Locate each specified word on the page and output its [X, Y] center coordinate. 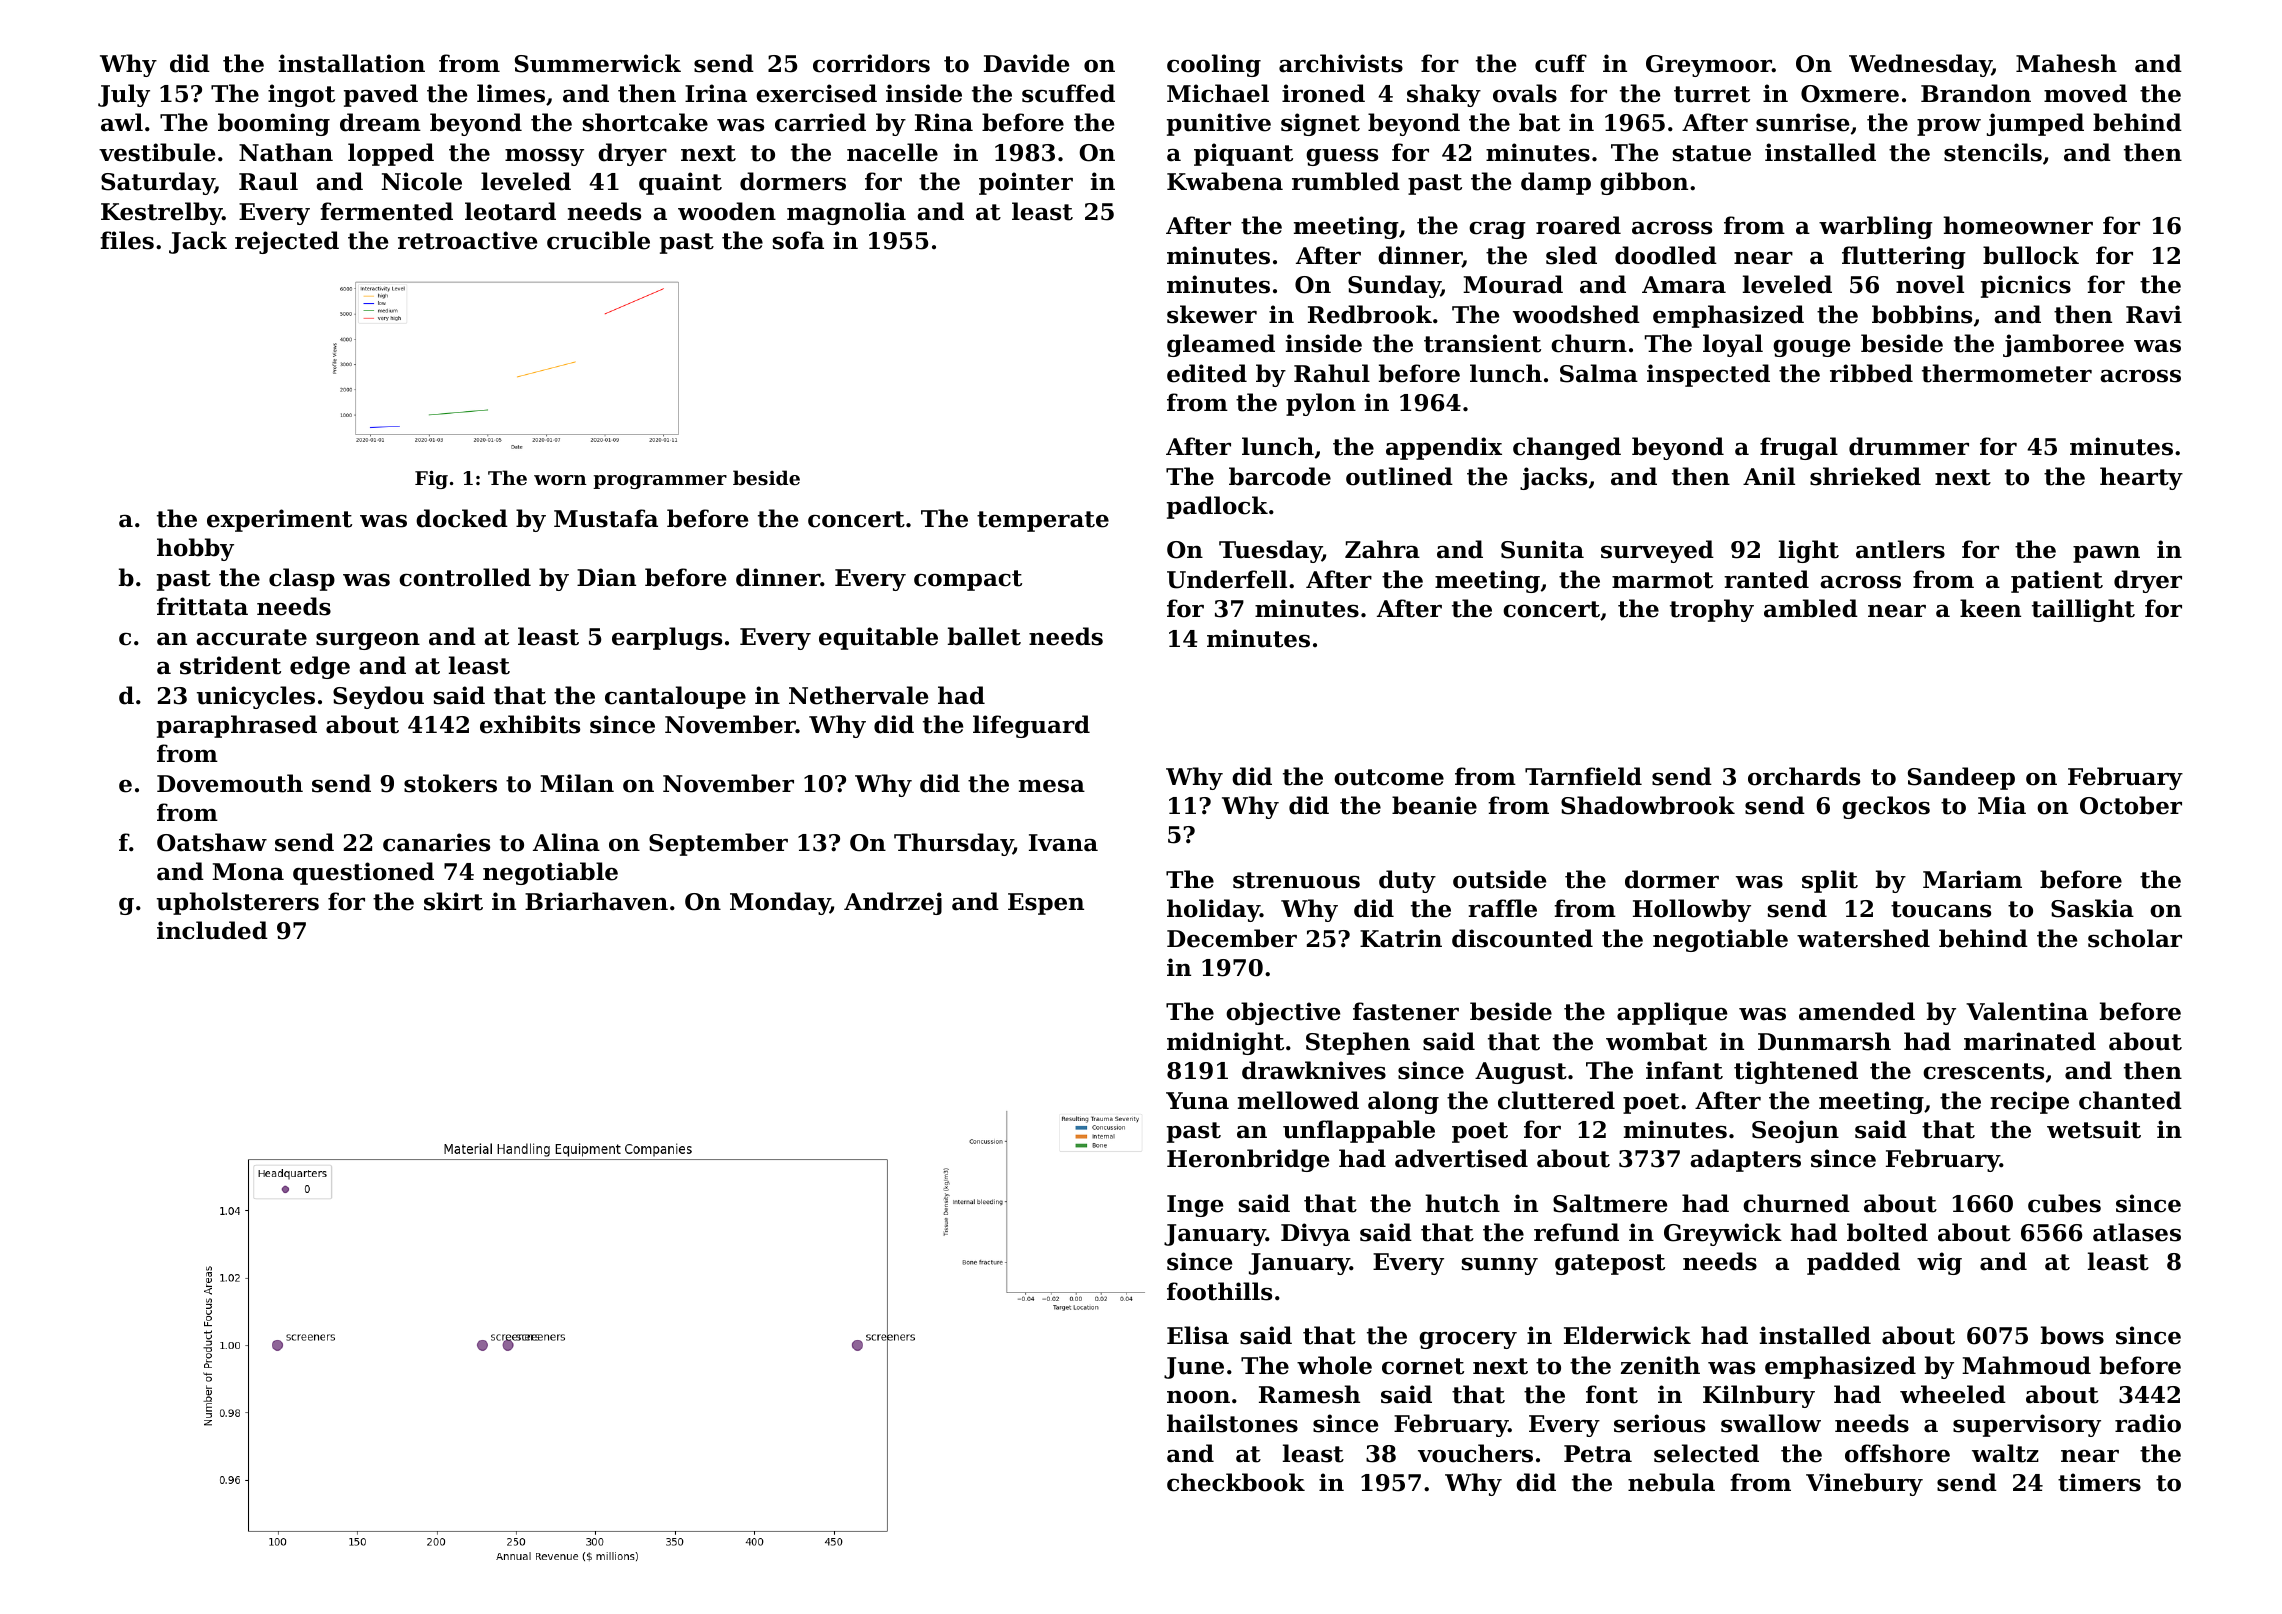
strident [230, 665]
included [212, 930]
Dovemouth [230, 783]
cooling [1214, 65]
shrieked [1865, 476]
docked [462, 518]
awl [122, 122]
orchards [1804, 776]
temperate [1043, 521]
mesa [1052, 786]
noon [1198, 1397]
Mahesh [2066, 63]
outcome [1389, 777]
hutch [1462, 1203]
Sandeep [1961, 778]
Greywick [1723, 1234]
